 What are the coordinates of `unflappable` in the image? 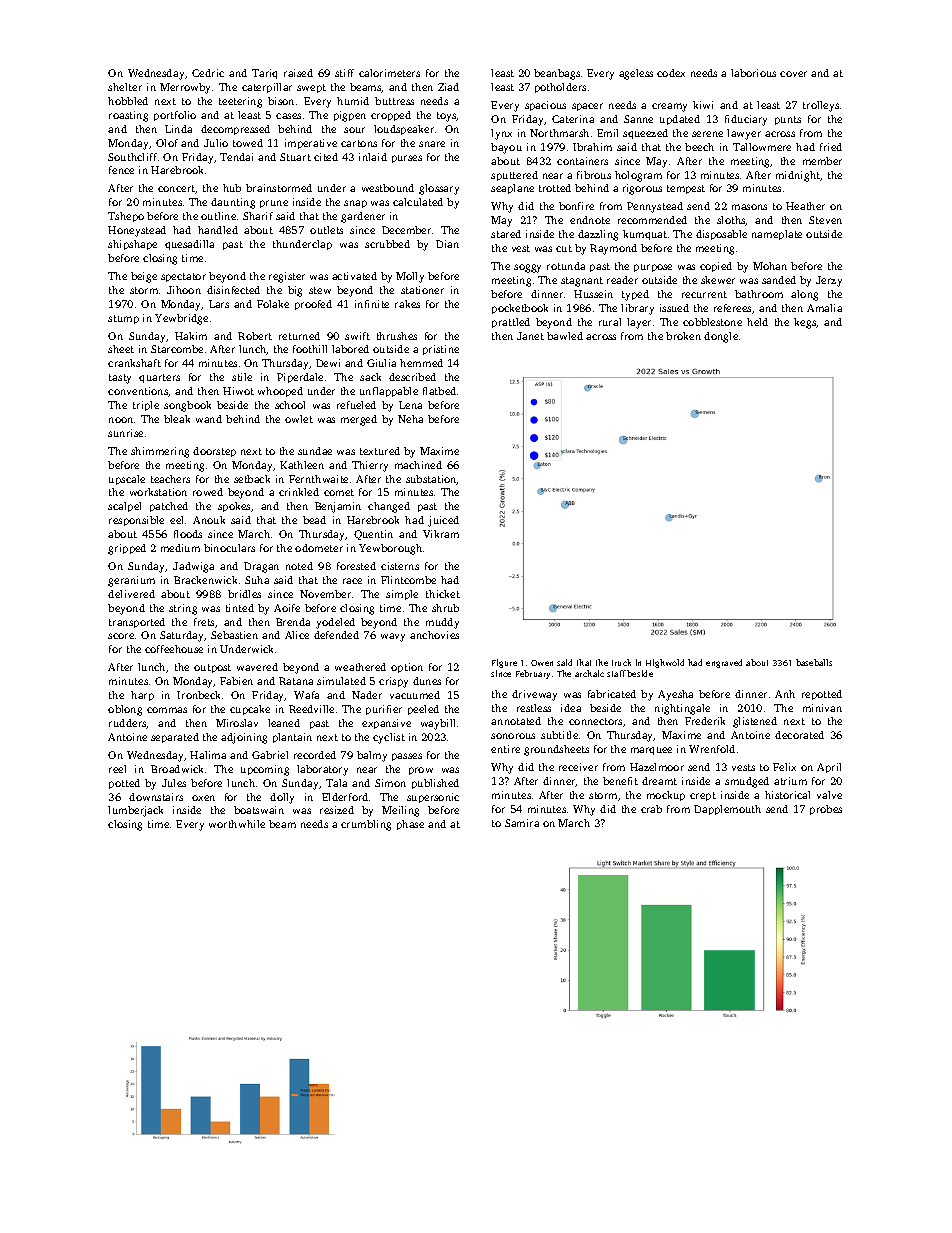 It's located at (389, 392).
